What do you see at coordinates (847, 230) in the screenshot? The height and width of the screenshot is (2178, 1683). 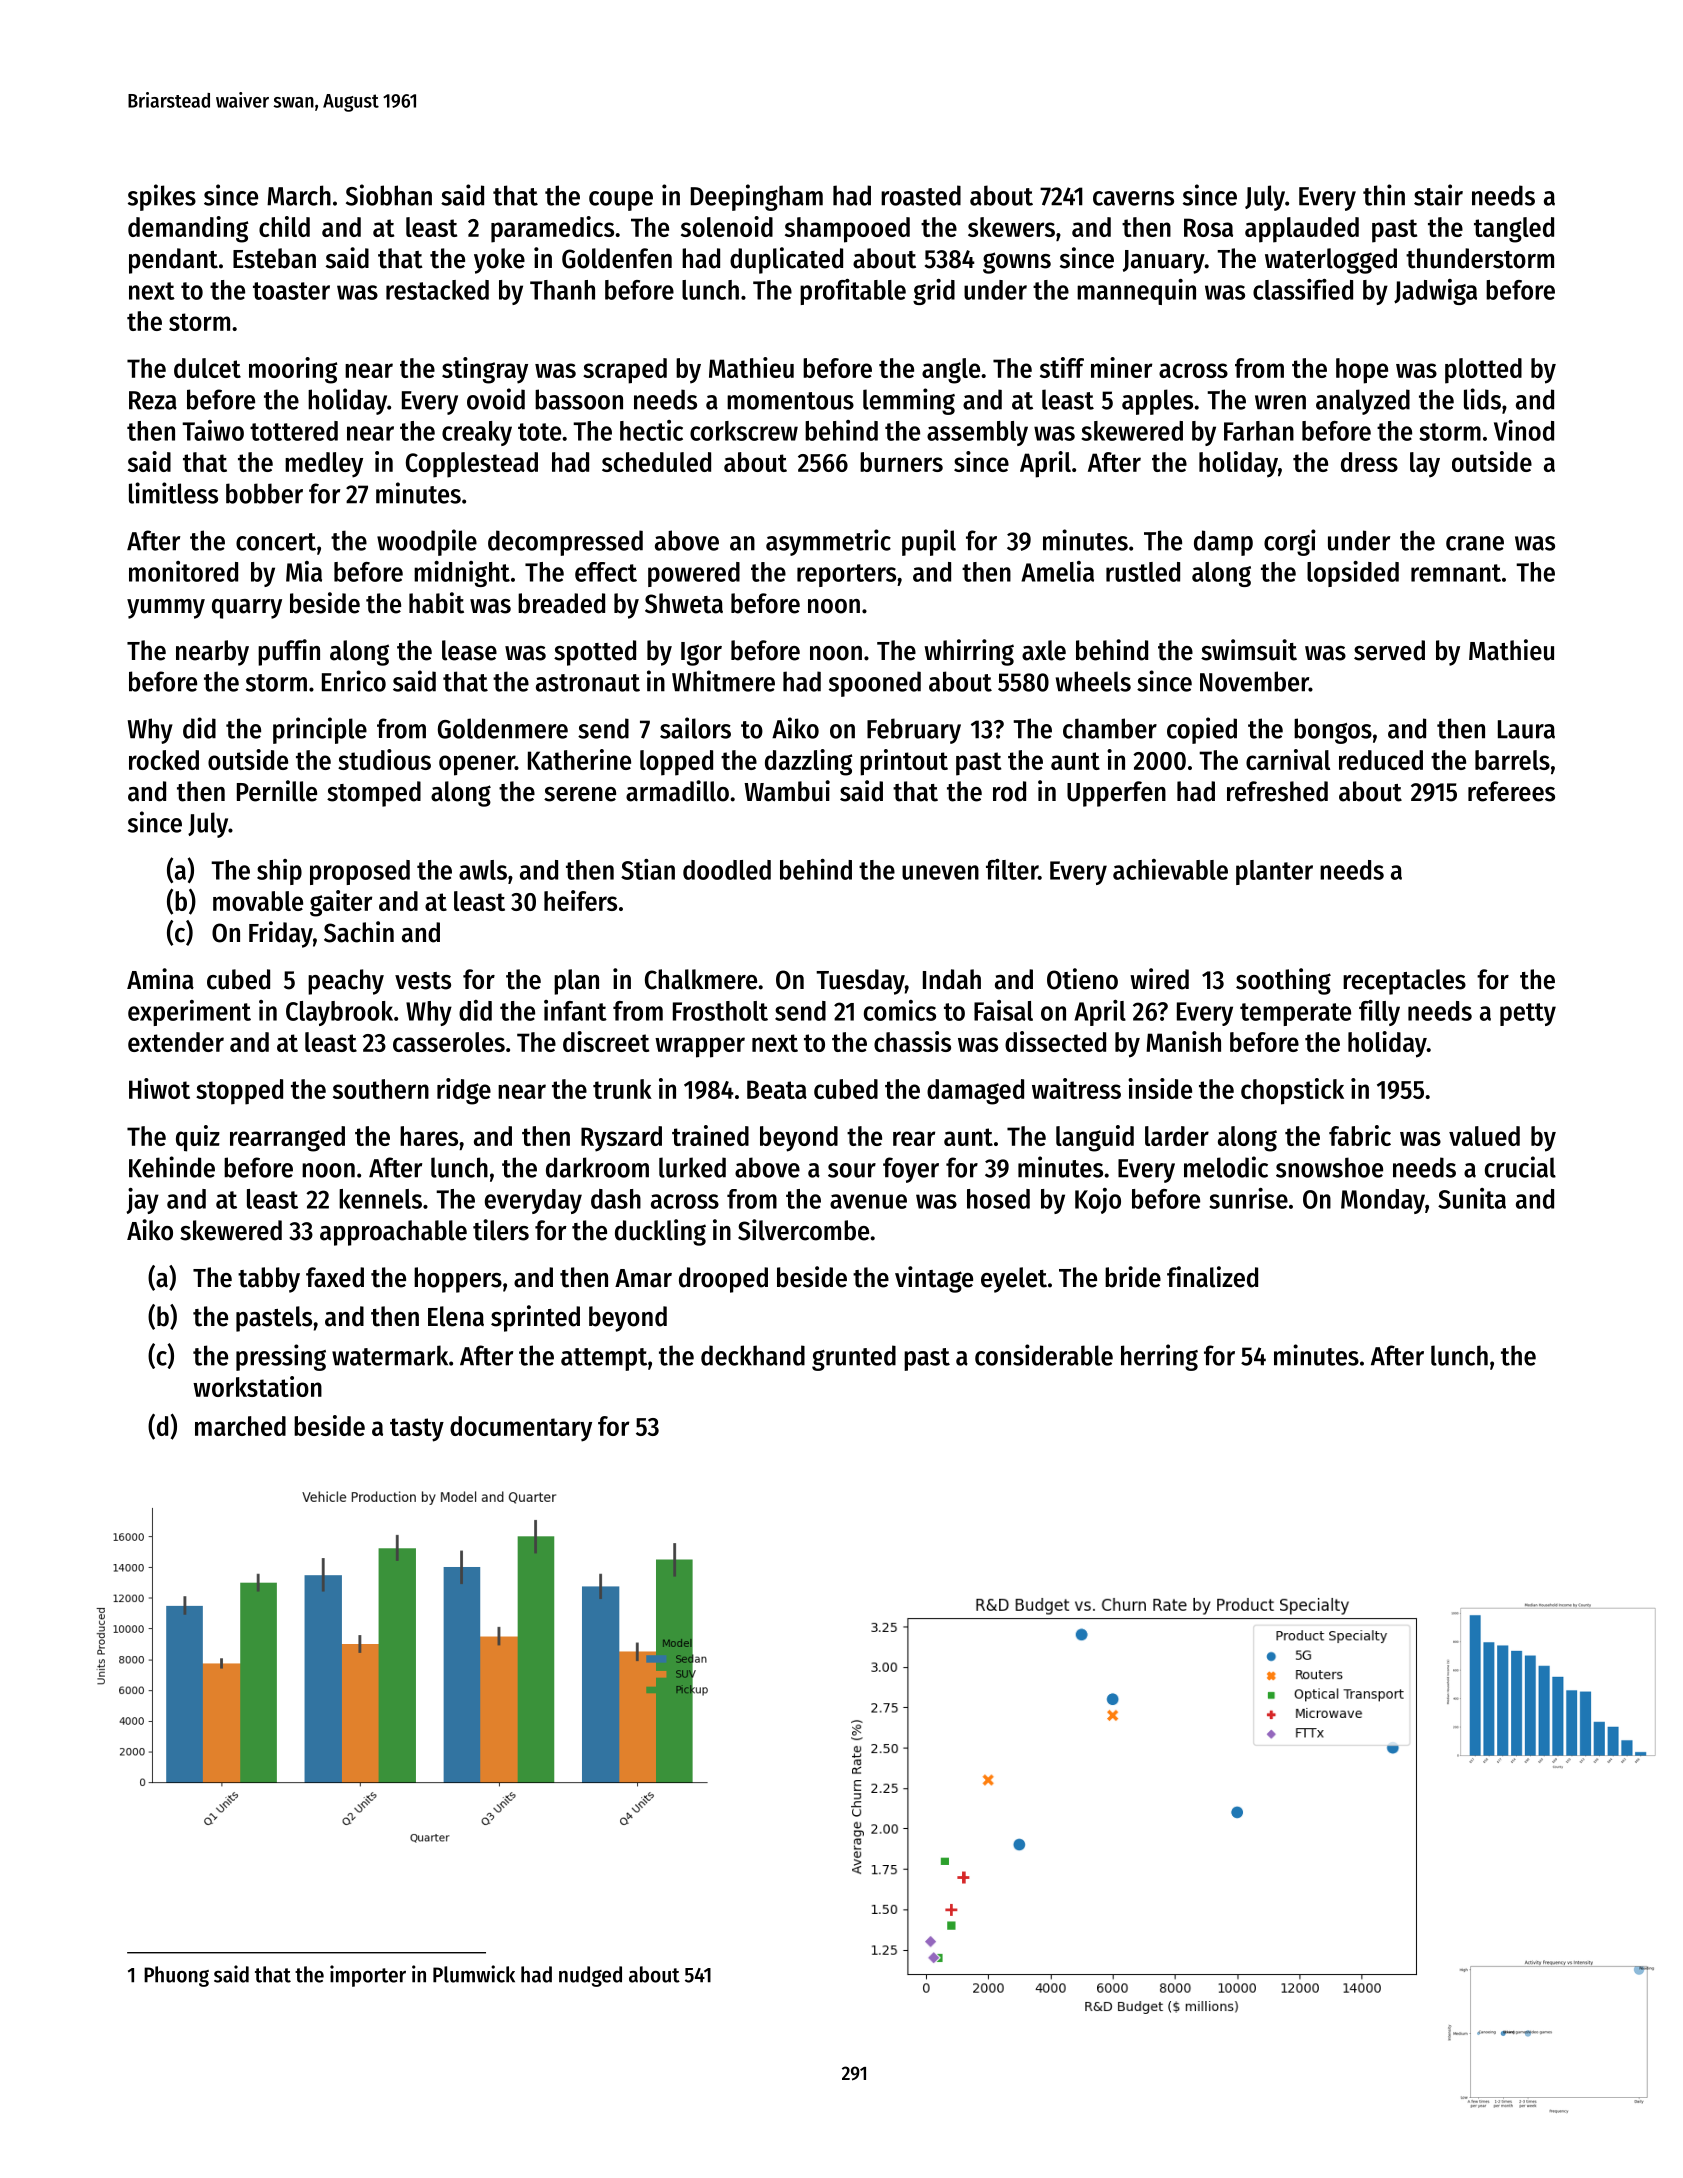 I see `shampooed` at bounding box center [847, 230].
